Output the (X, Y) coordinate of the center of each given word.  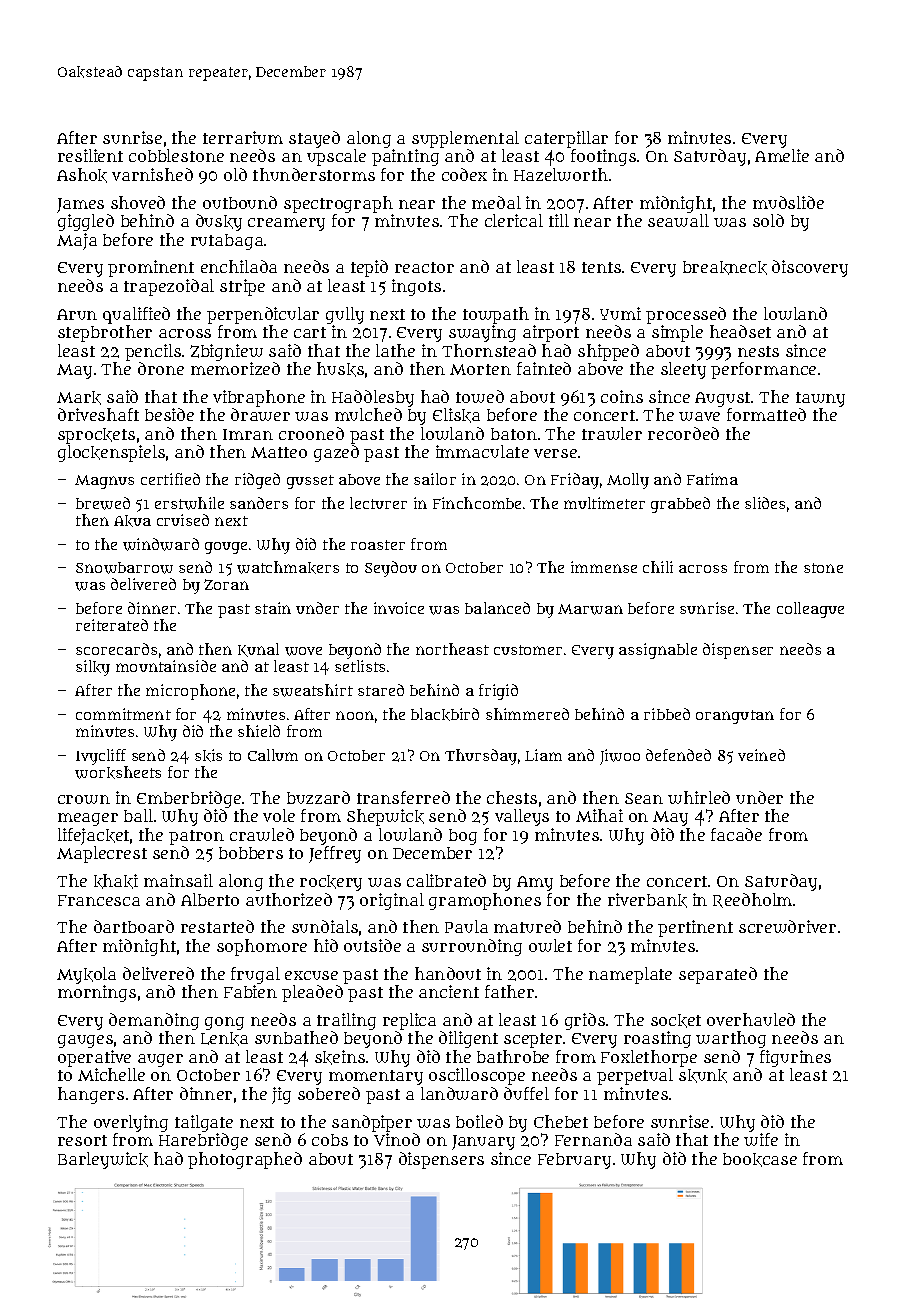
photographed (245, 1160)
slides (765, 503)
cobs (330, 1140)
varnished (152, 174)
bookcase (760, 1160)
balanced (497, 608)
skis (208, 755)
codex (464, 174)
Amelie (782, 155)
